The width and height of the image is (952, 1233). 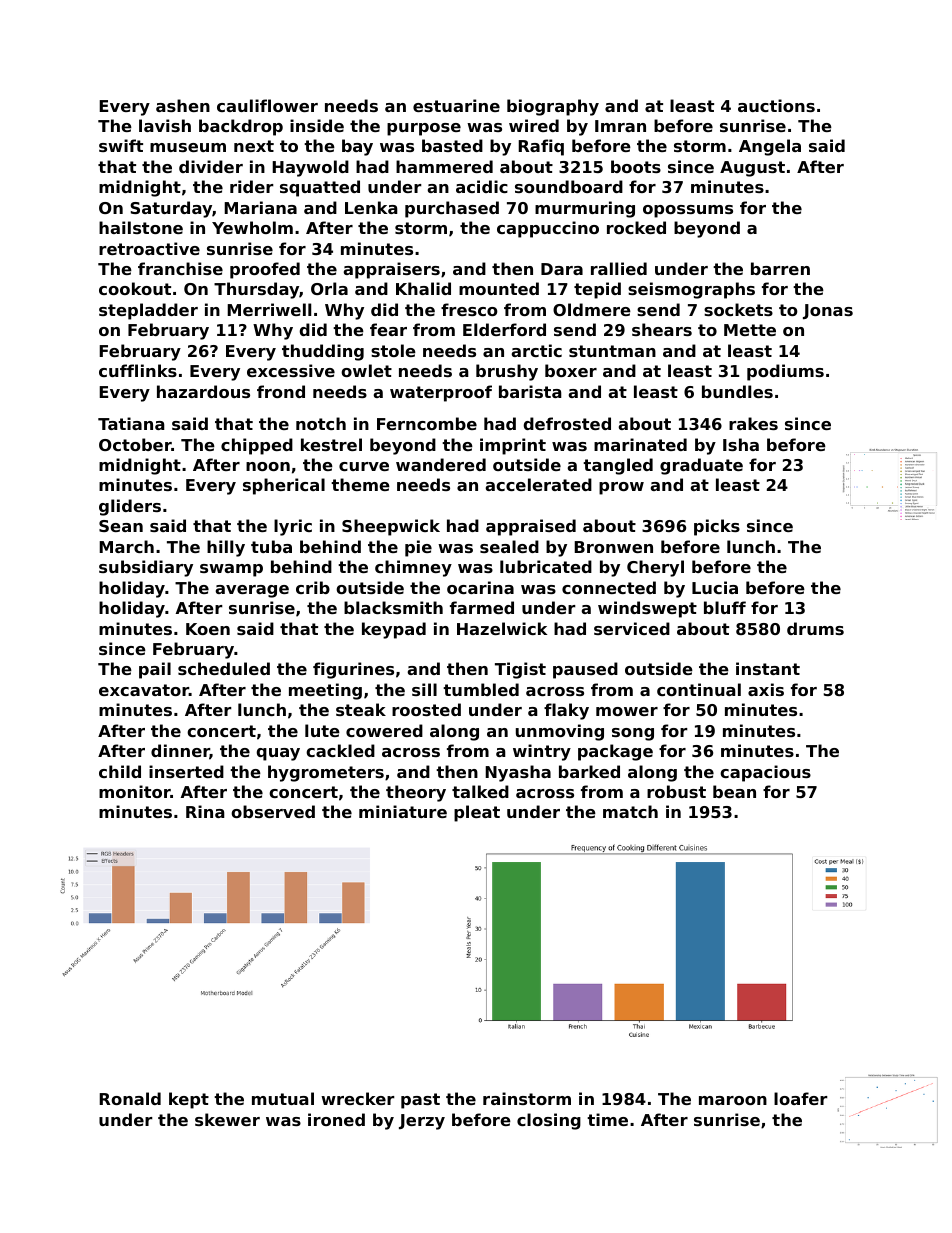 I want to click on cackled, so click(x=340, y=750).
